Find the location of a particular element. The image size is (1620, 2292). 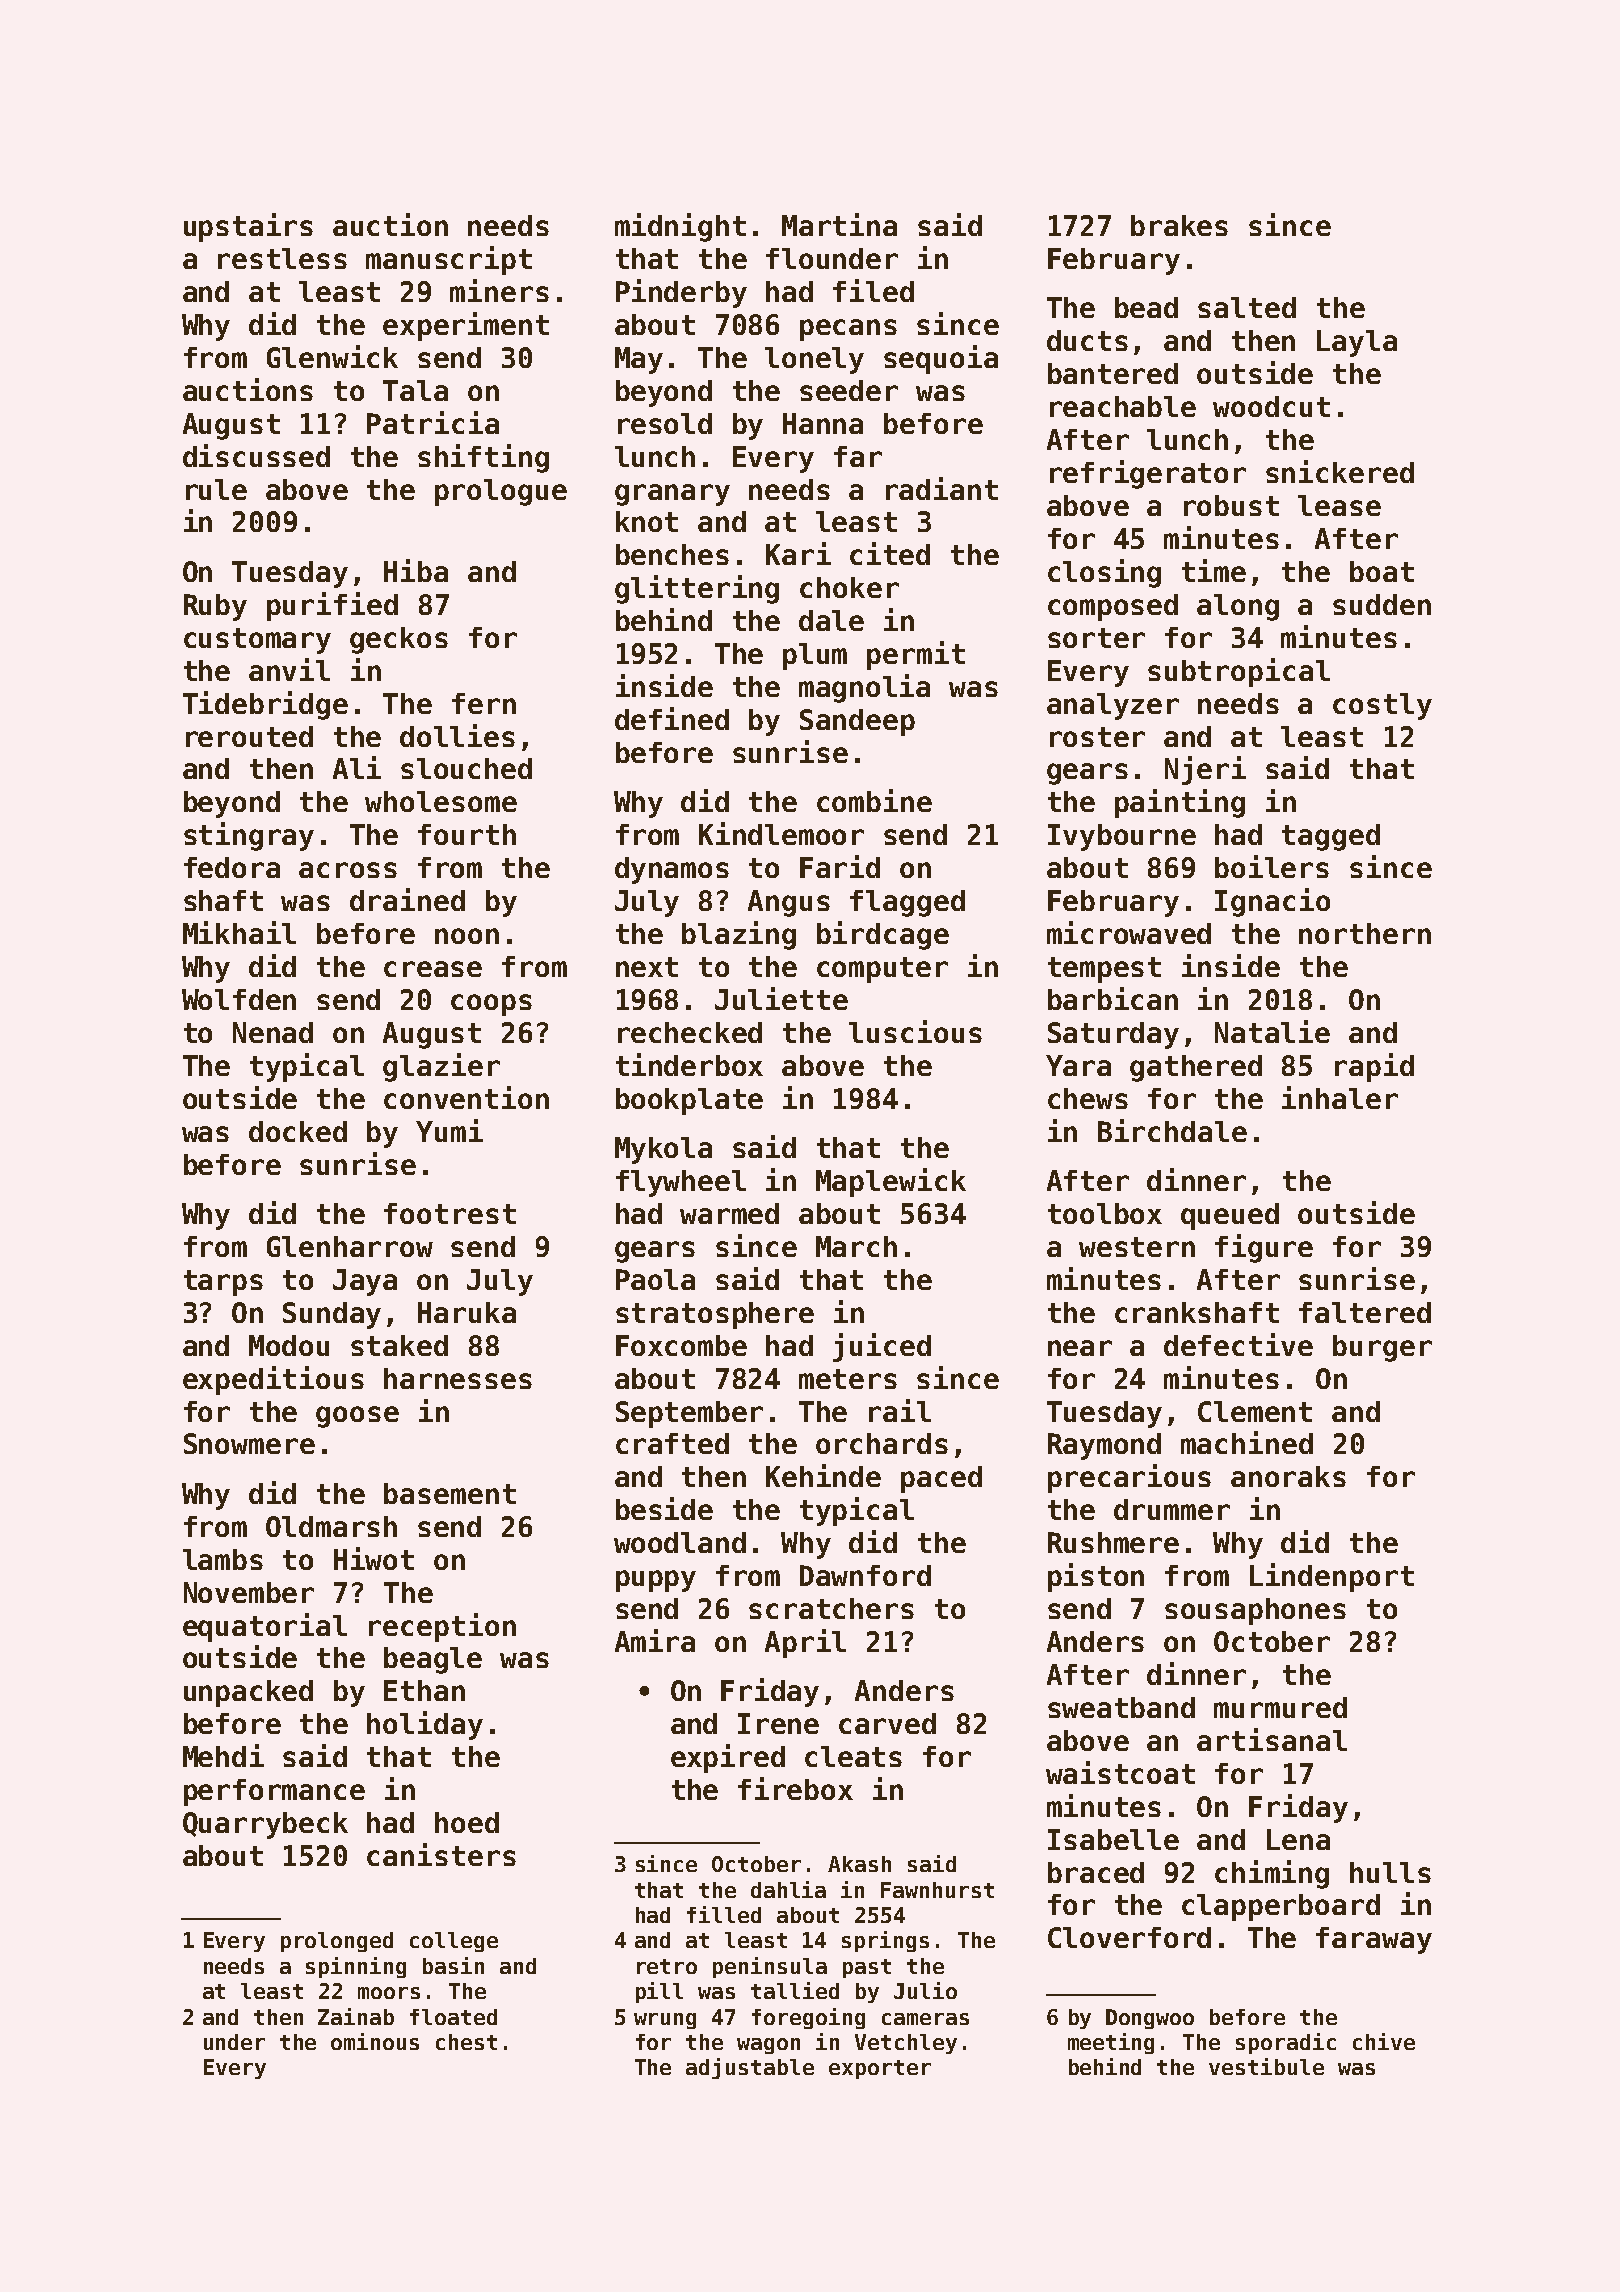

sweatband is located at coordinates (1121, 1707).
